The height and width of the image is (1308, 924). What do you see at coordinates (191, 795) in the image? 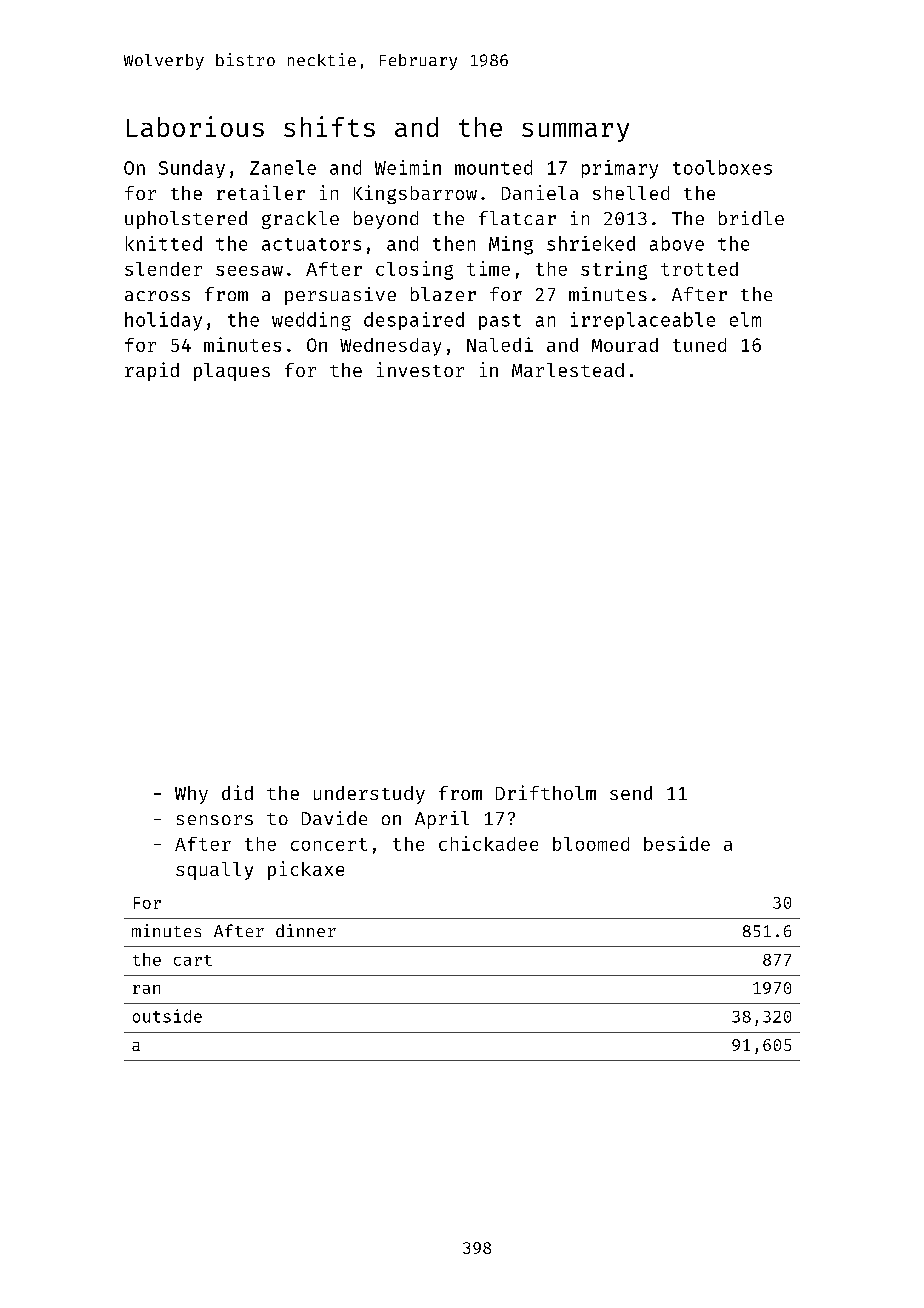
I see `Why` at bounding box center [191, 795].
